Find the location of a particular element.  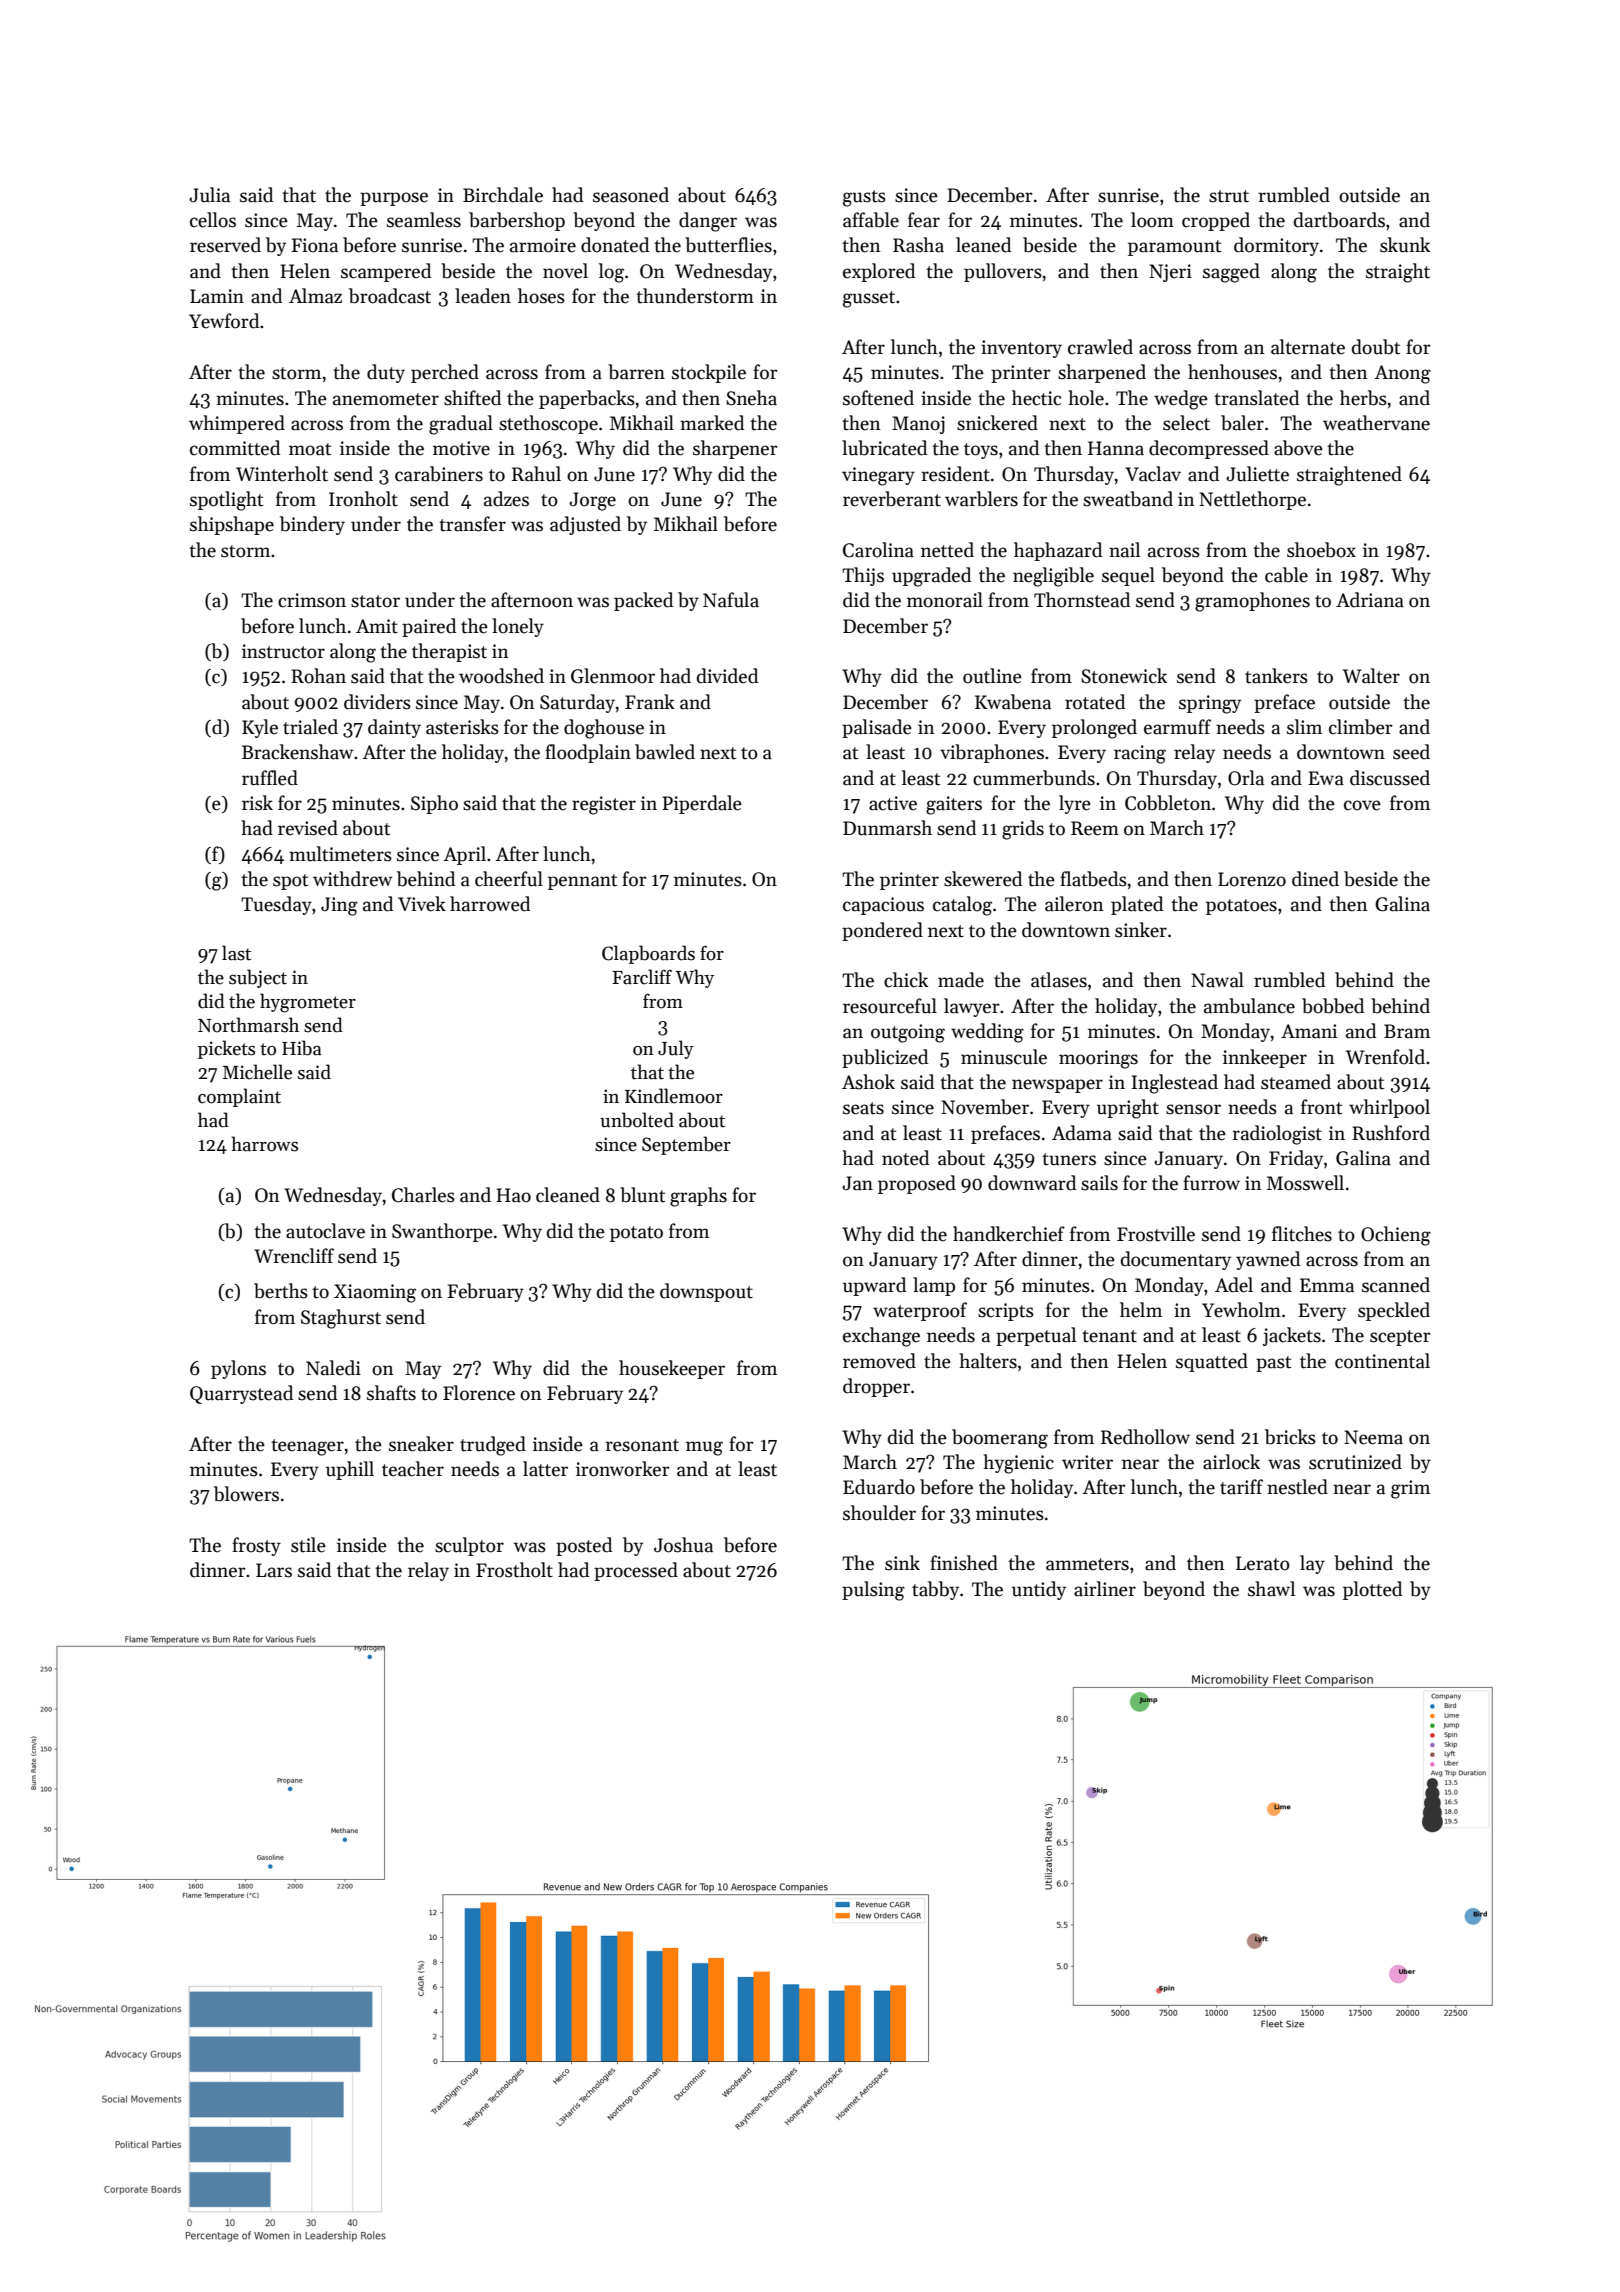

dined is located at coordinates (1315, 879).
